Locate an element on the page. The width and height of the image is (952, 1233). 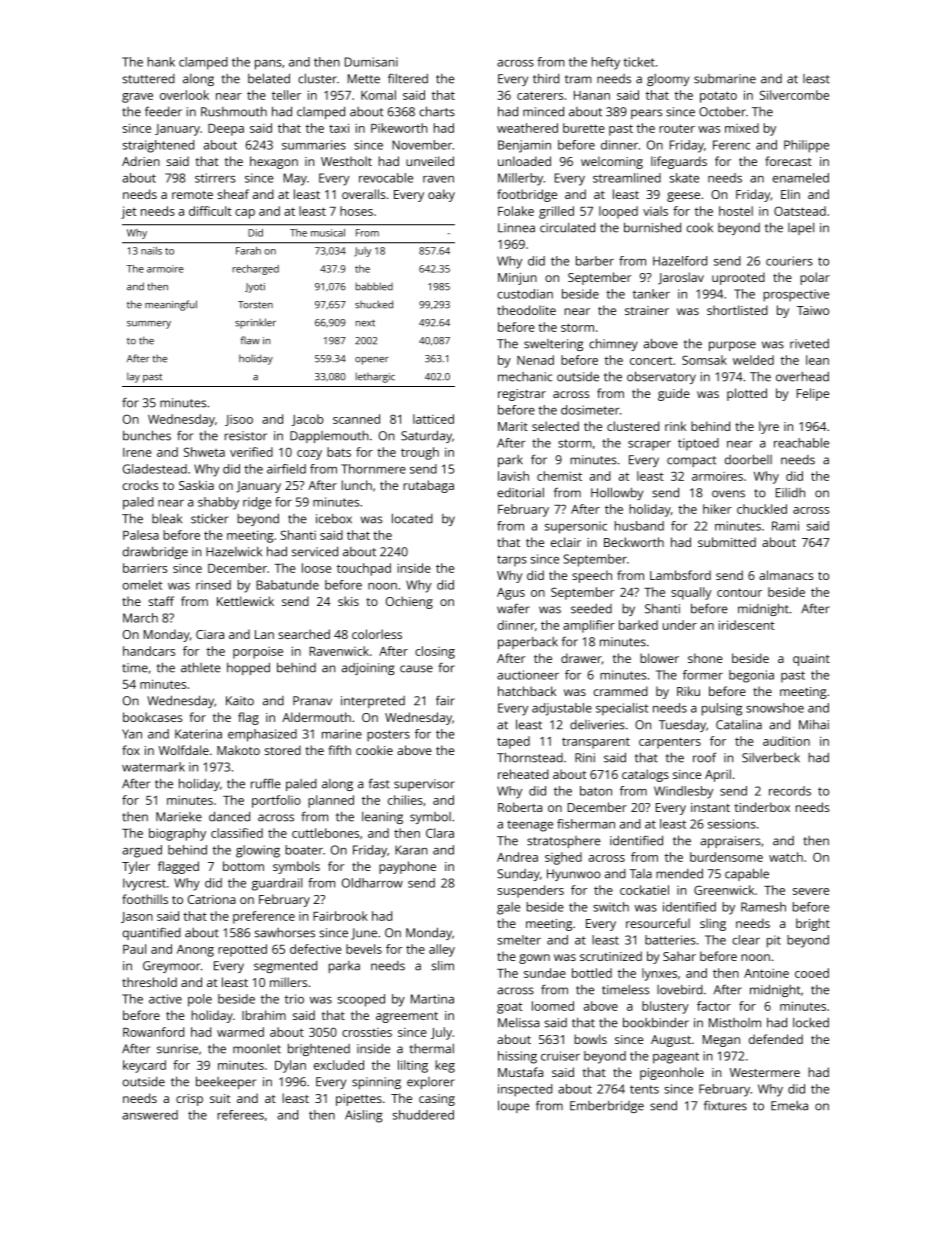
sticker is located at coordinates (209, 518).
